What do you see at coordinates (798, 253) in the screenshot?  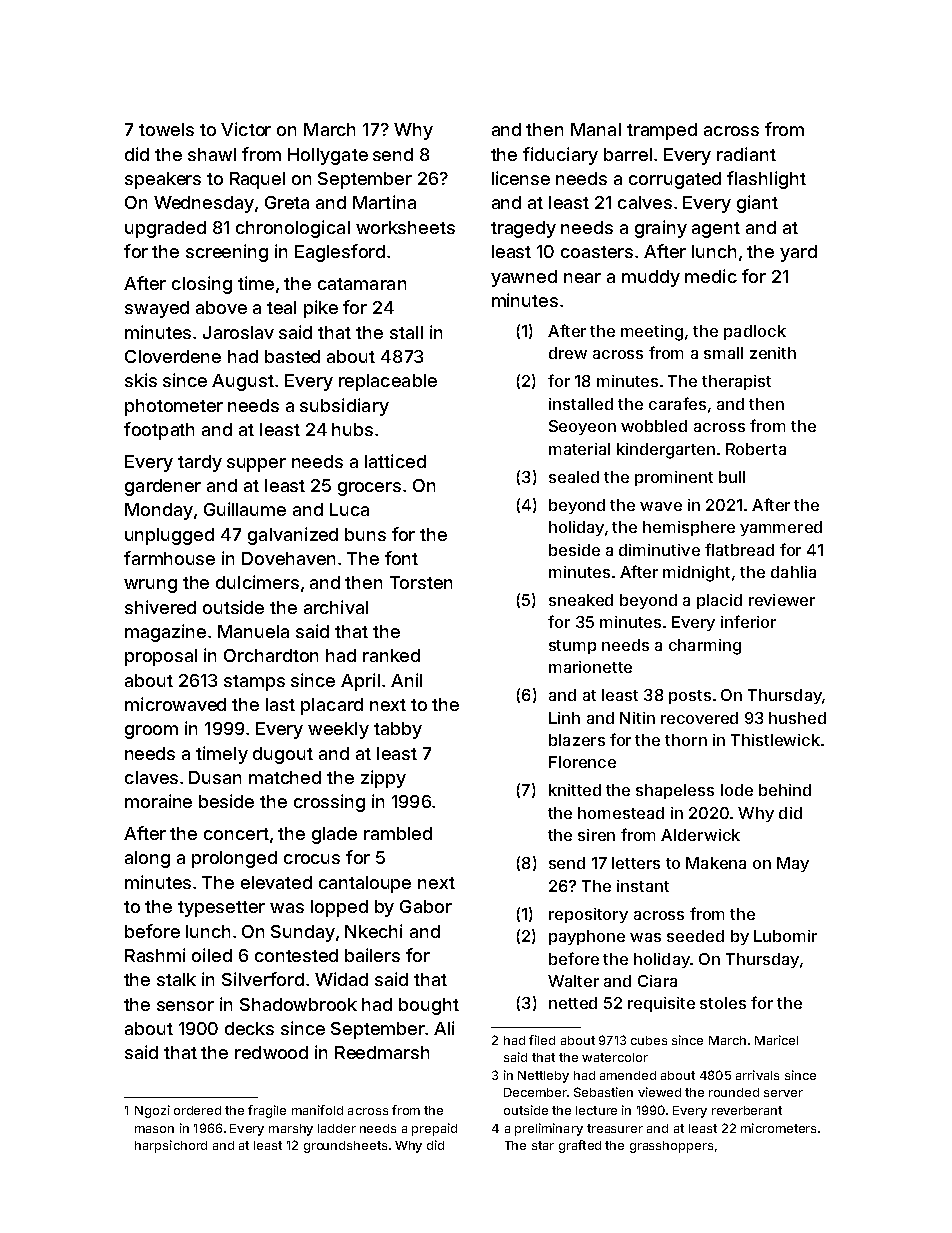 I see `yard` at bounding box center [798, 253].
